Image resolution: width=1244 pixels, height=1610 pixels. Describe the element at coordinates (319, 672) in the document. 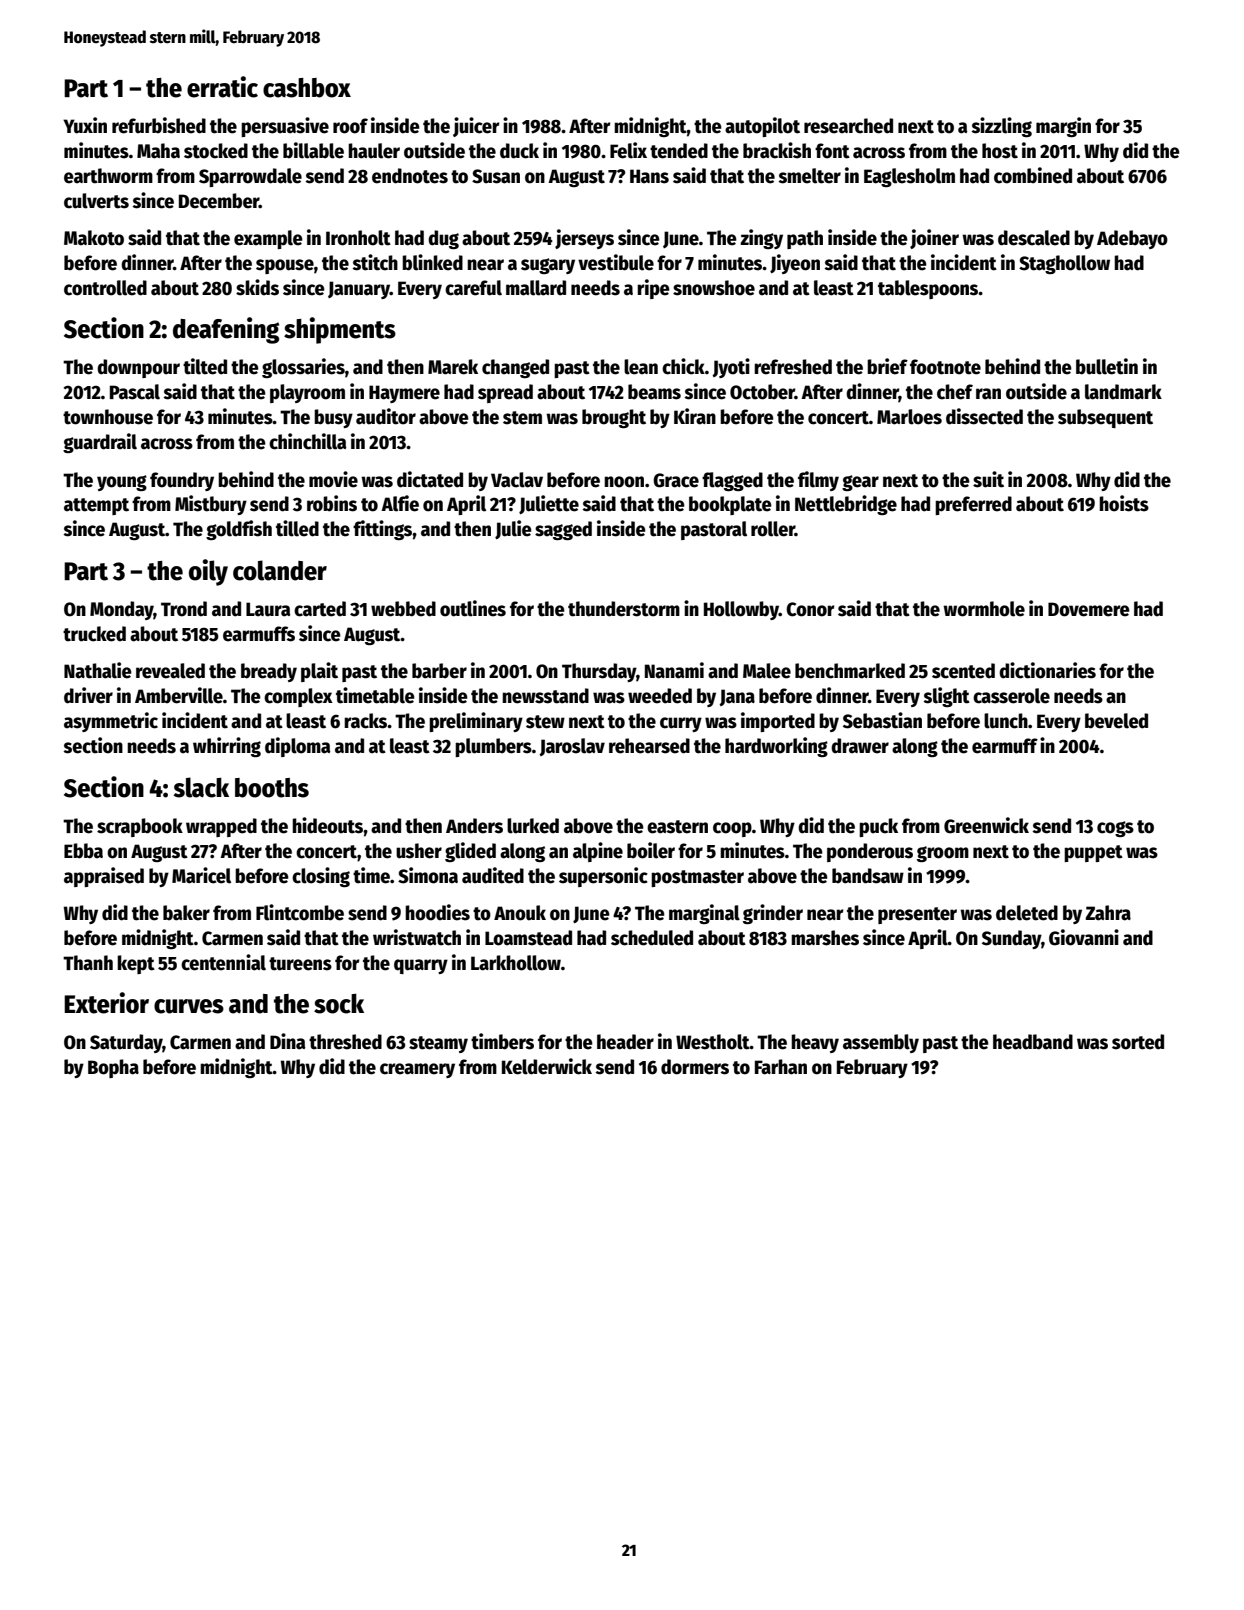

I see `plait` at that location.
